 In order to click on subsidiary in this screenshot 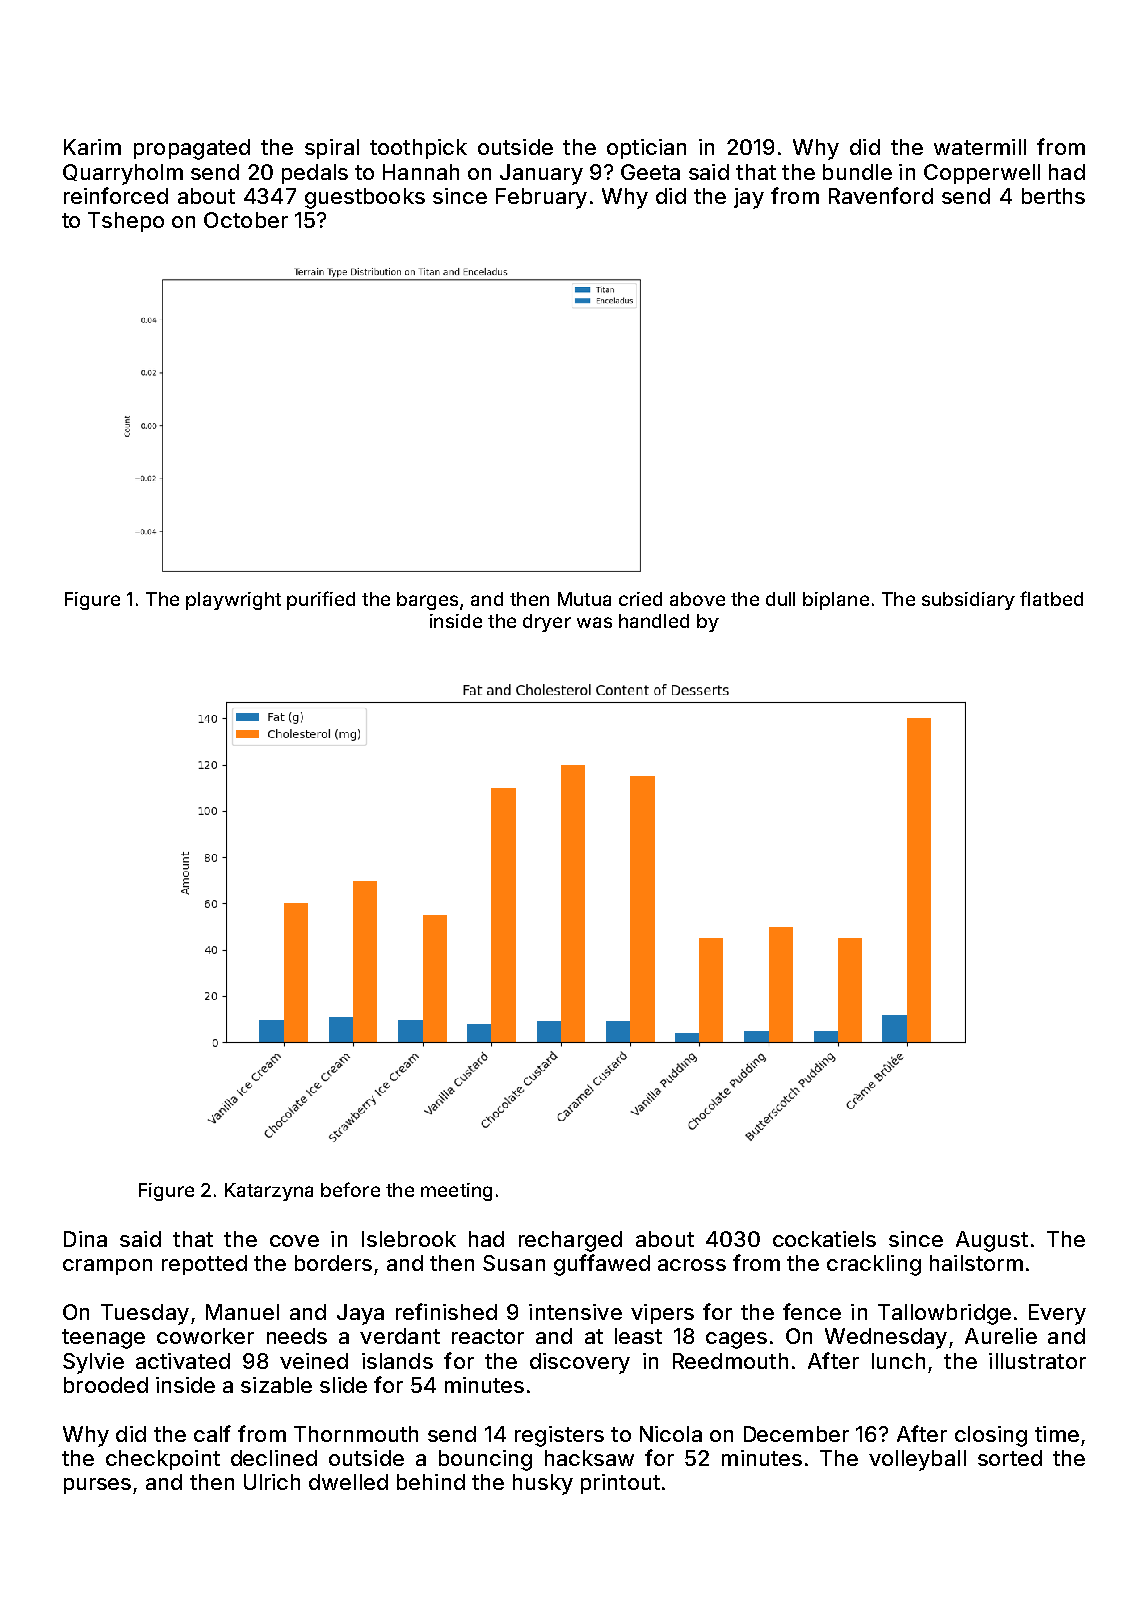, I will do `click(968, 601)`.
